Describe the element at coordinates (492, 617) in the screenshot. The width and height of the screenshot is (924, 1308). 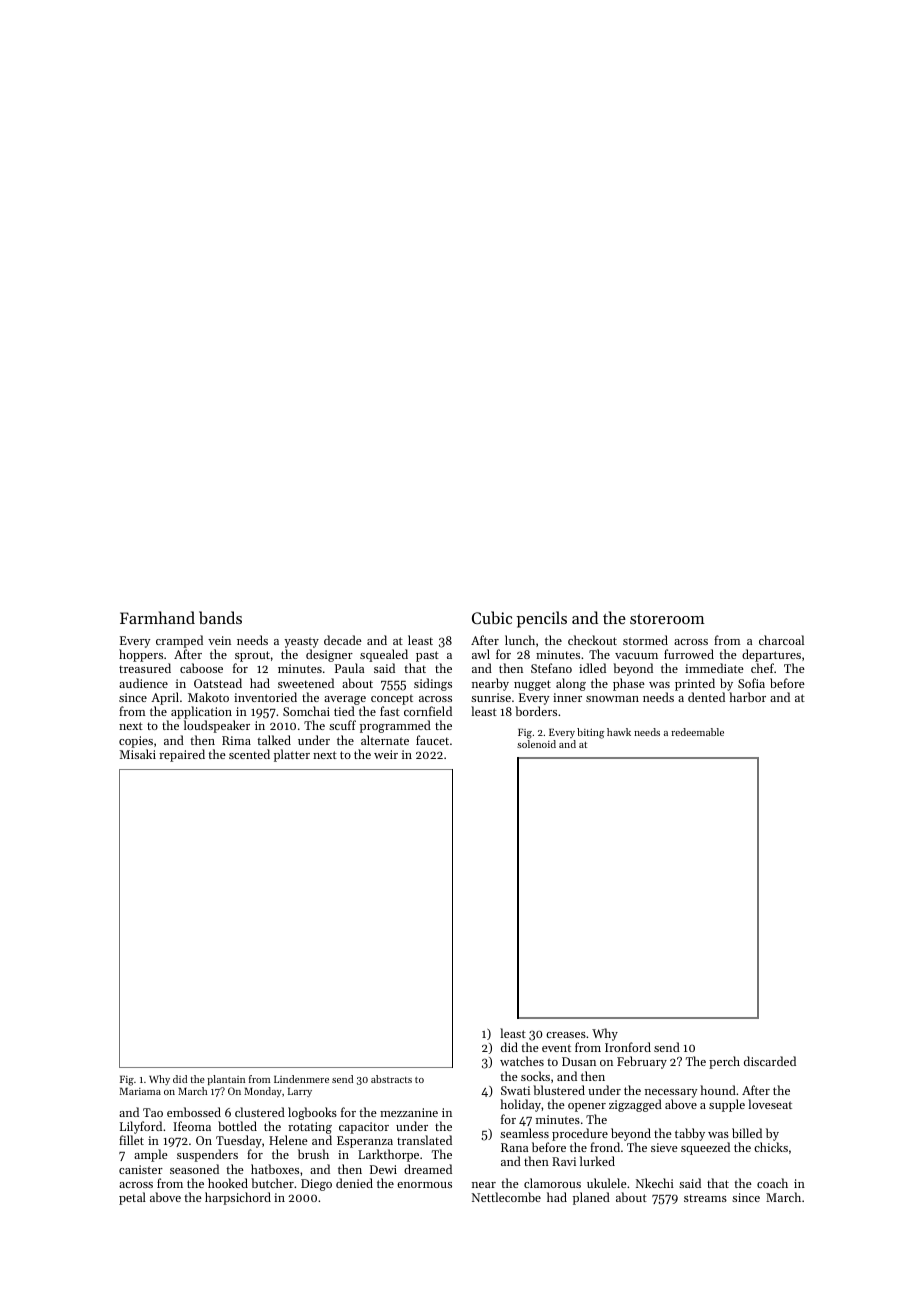
I see `Cubic` at that location.
